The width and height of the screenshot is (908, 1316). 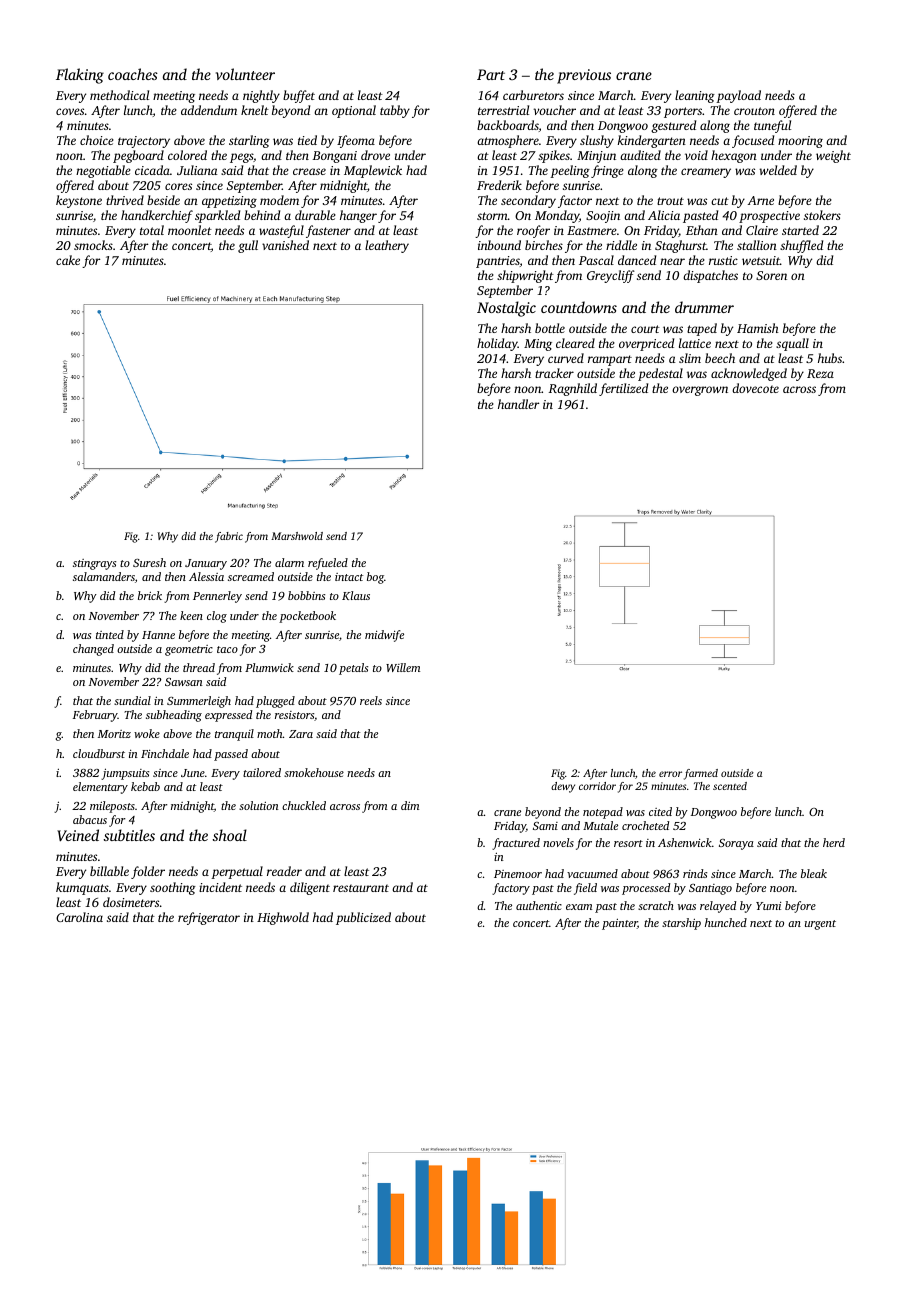 What do you see at coordinates (492, 216) in the screenshot?
I see `storm` at bounding box center [492, 216].
